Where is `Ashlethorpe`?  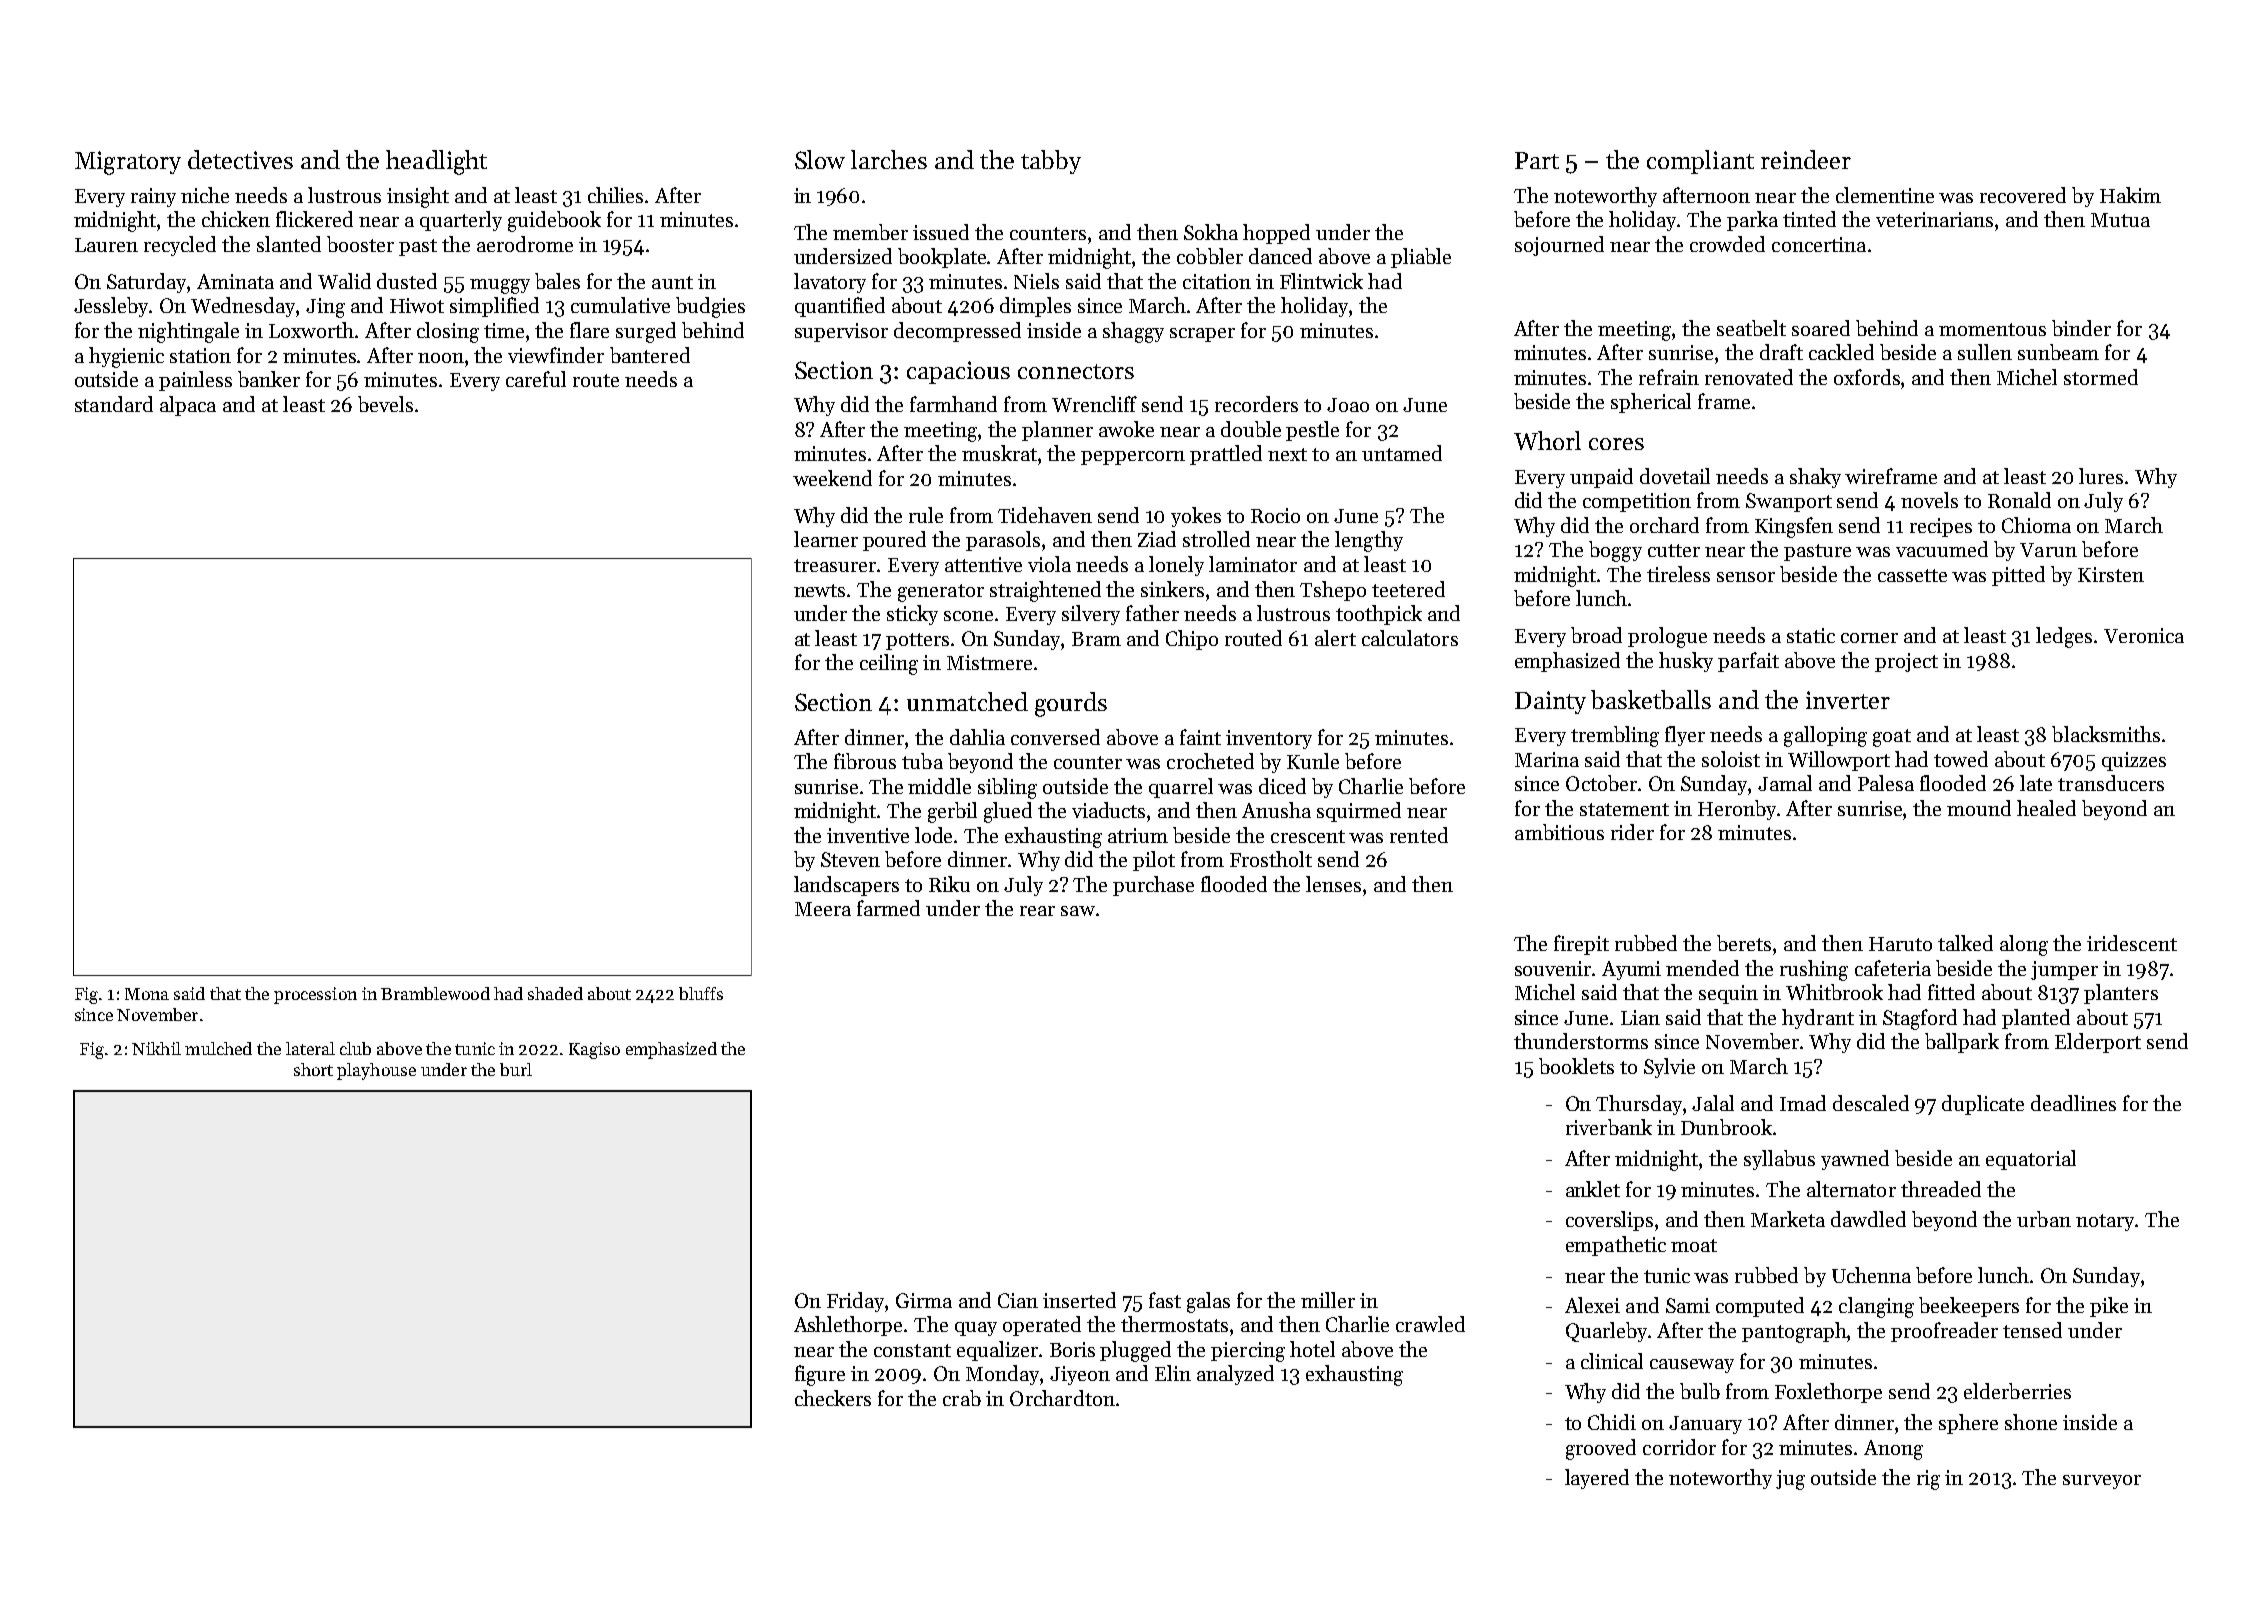 Ashlethorpe is located at coordinates (848, 1326).
